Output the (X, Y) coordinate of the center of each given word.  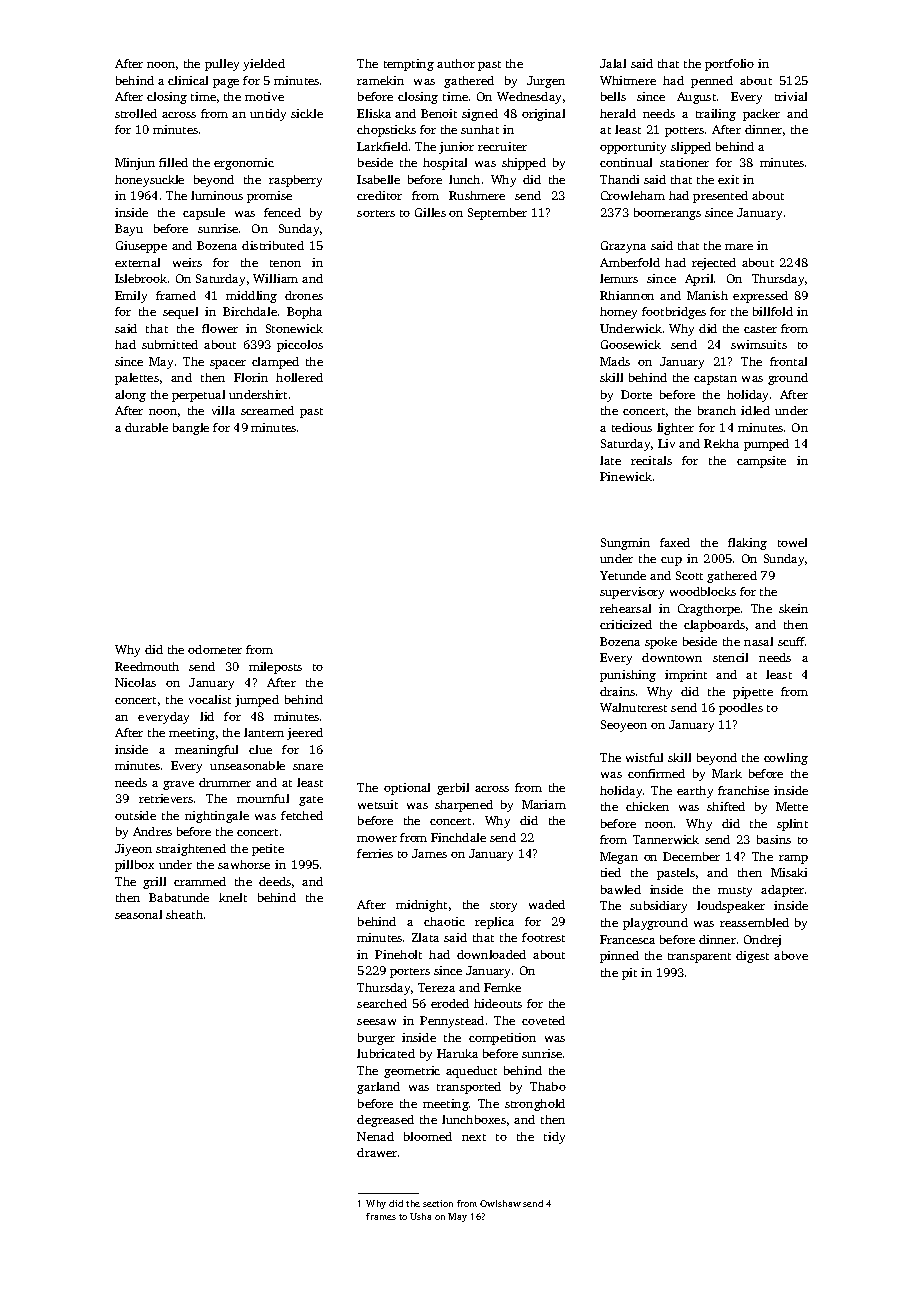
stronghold (535, 1105)
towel (792, 542)
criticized (626, 624)
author (456, 63)
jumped (257, 701)
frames (381, 1216)
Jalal (613, 63)
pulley (222, 65)
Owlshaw (500, 1203)
